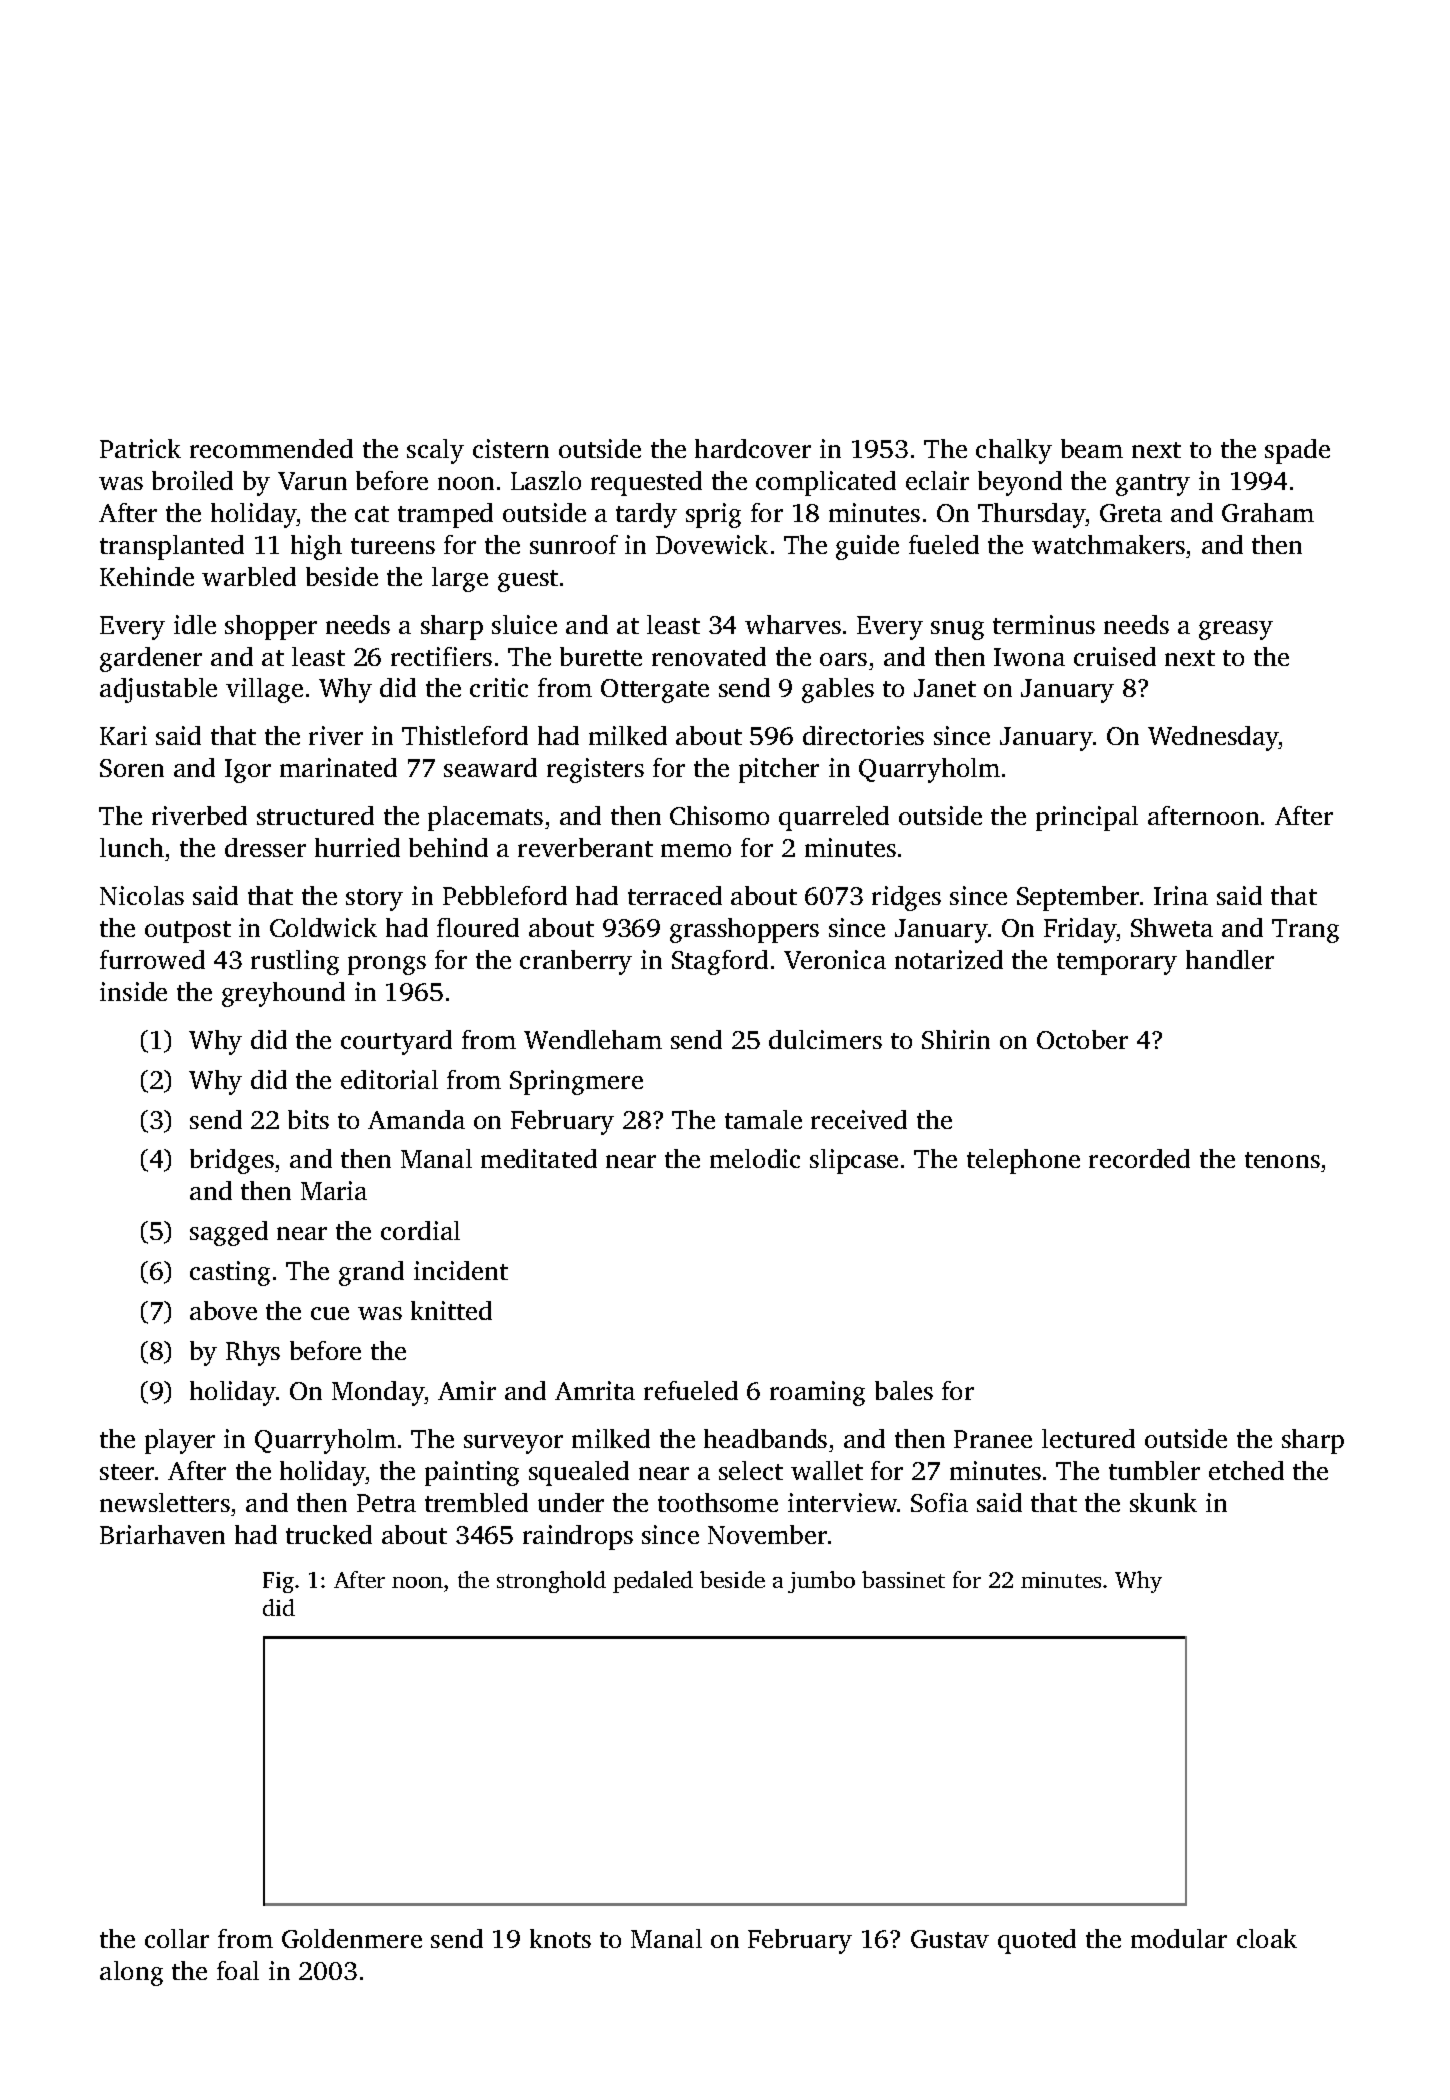 This image has height=2100, width=1450. I want to click on Briarhaven, so click(162, 1534).
